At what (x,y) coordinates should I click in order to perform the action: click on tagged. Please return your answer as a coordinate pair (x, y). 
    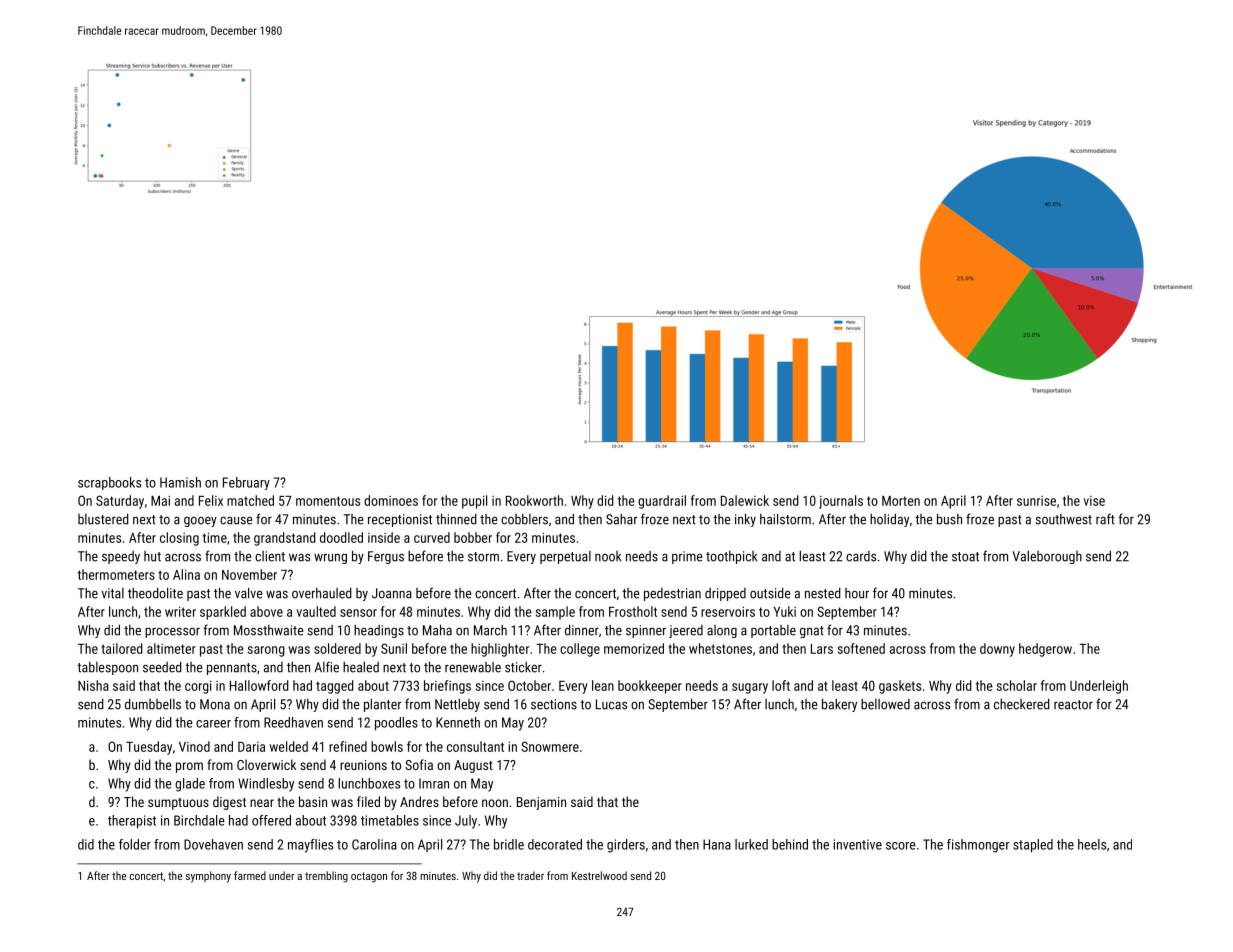
    Looking at the image, I should click on (335, 687).
